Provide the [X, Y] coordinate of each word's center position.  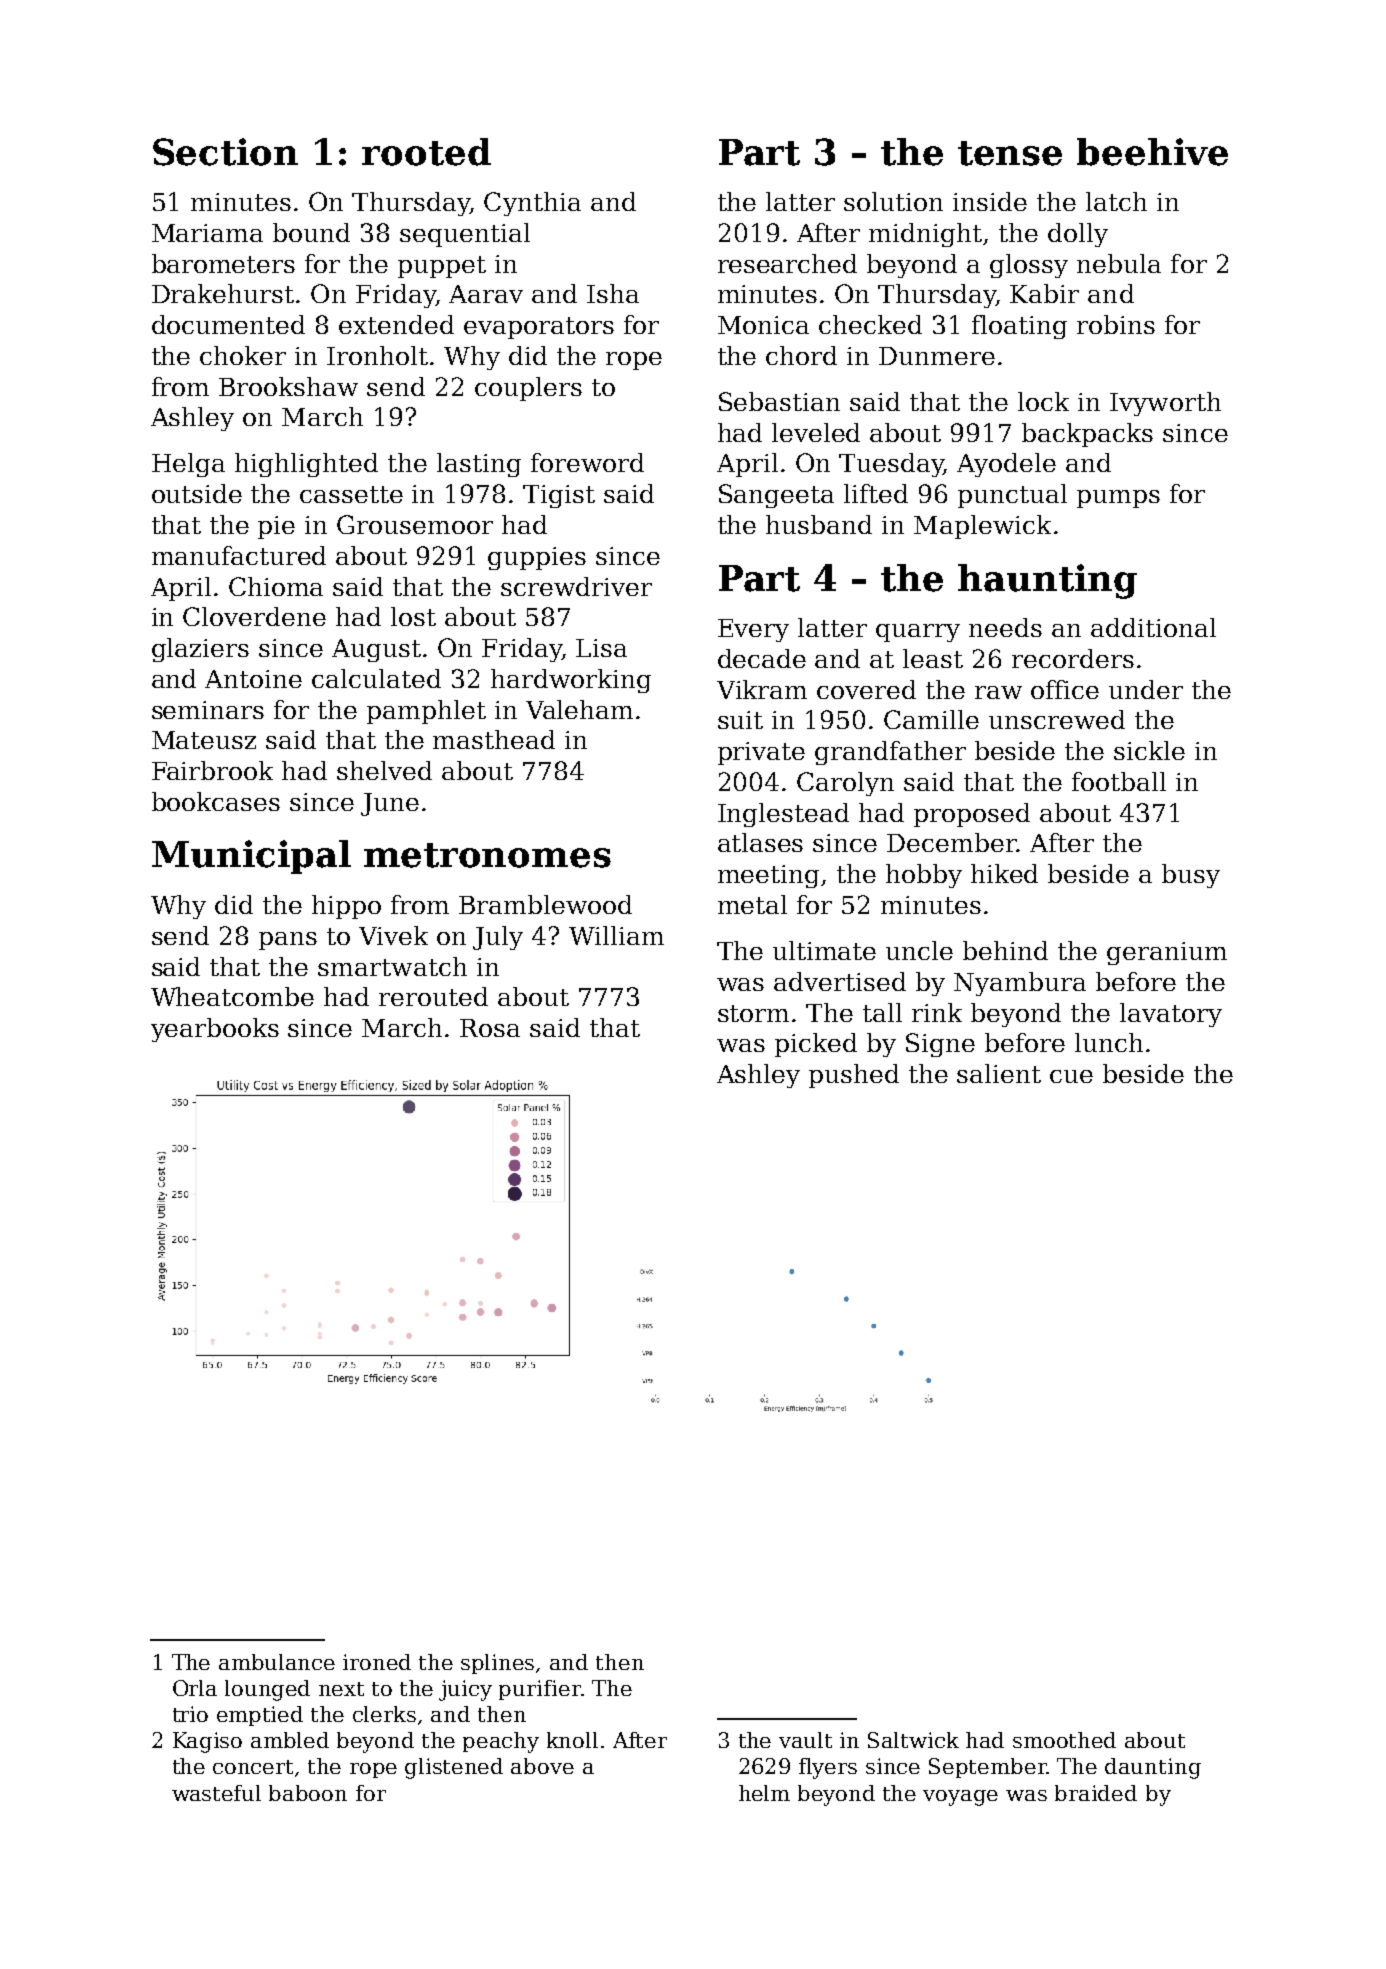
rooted [426, 152]
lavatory [1171, 1015]
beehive [1152, 152]
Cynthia [532, 204]
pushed [854, 1076]
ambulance [277, 1662]
